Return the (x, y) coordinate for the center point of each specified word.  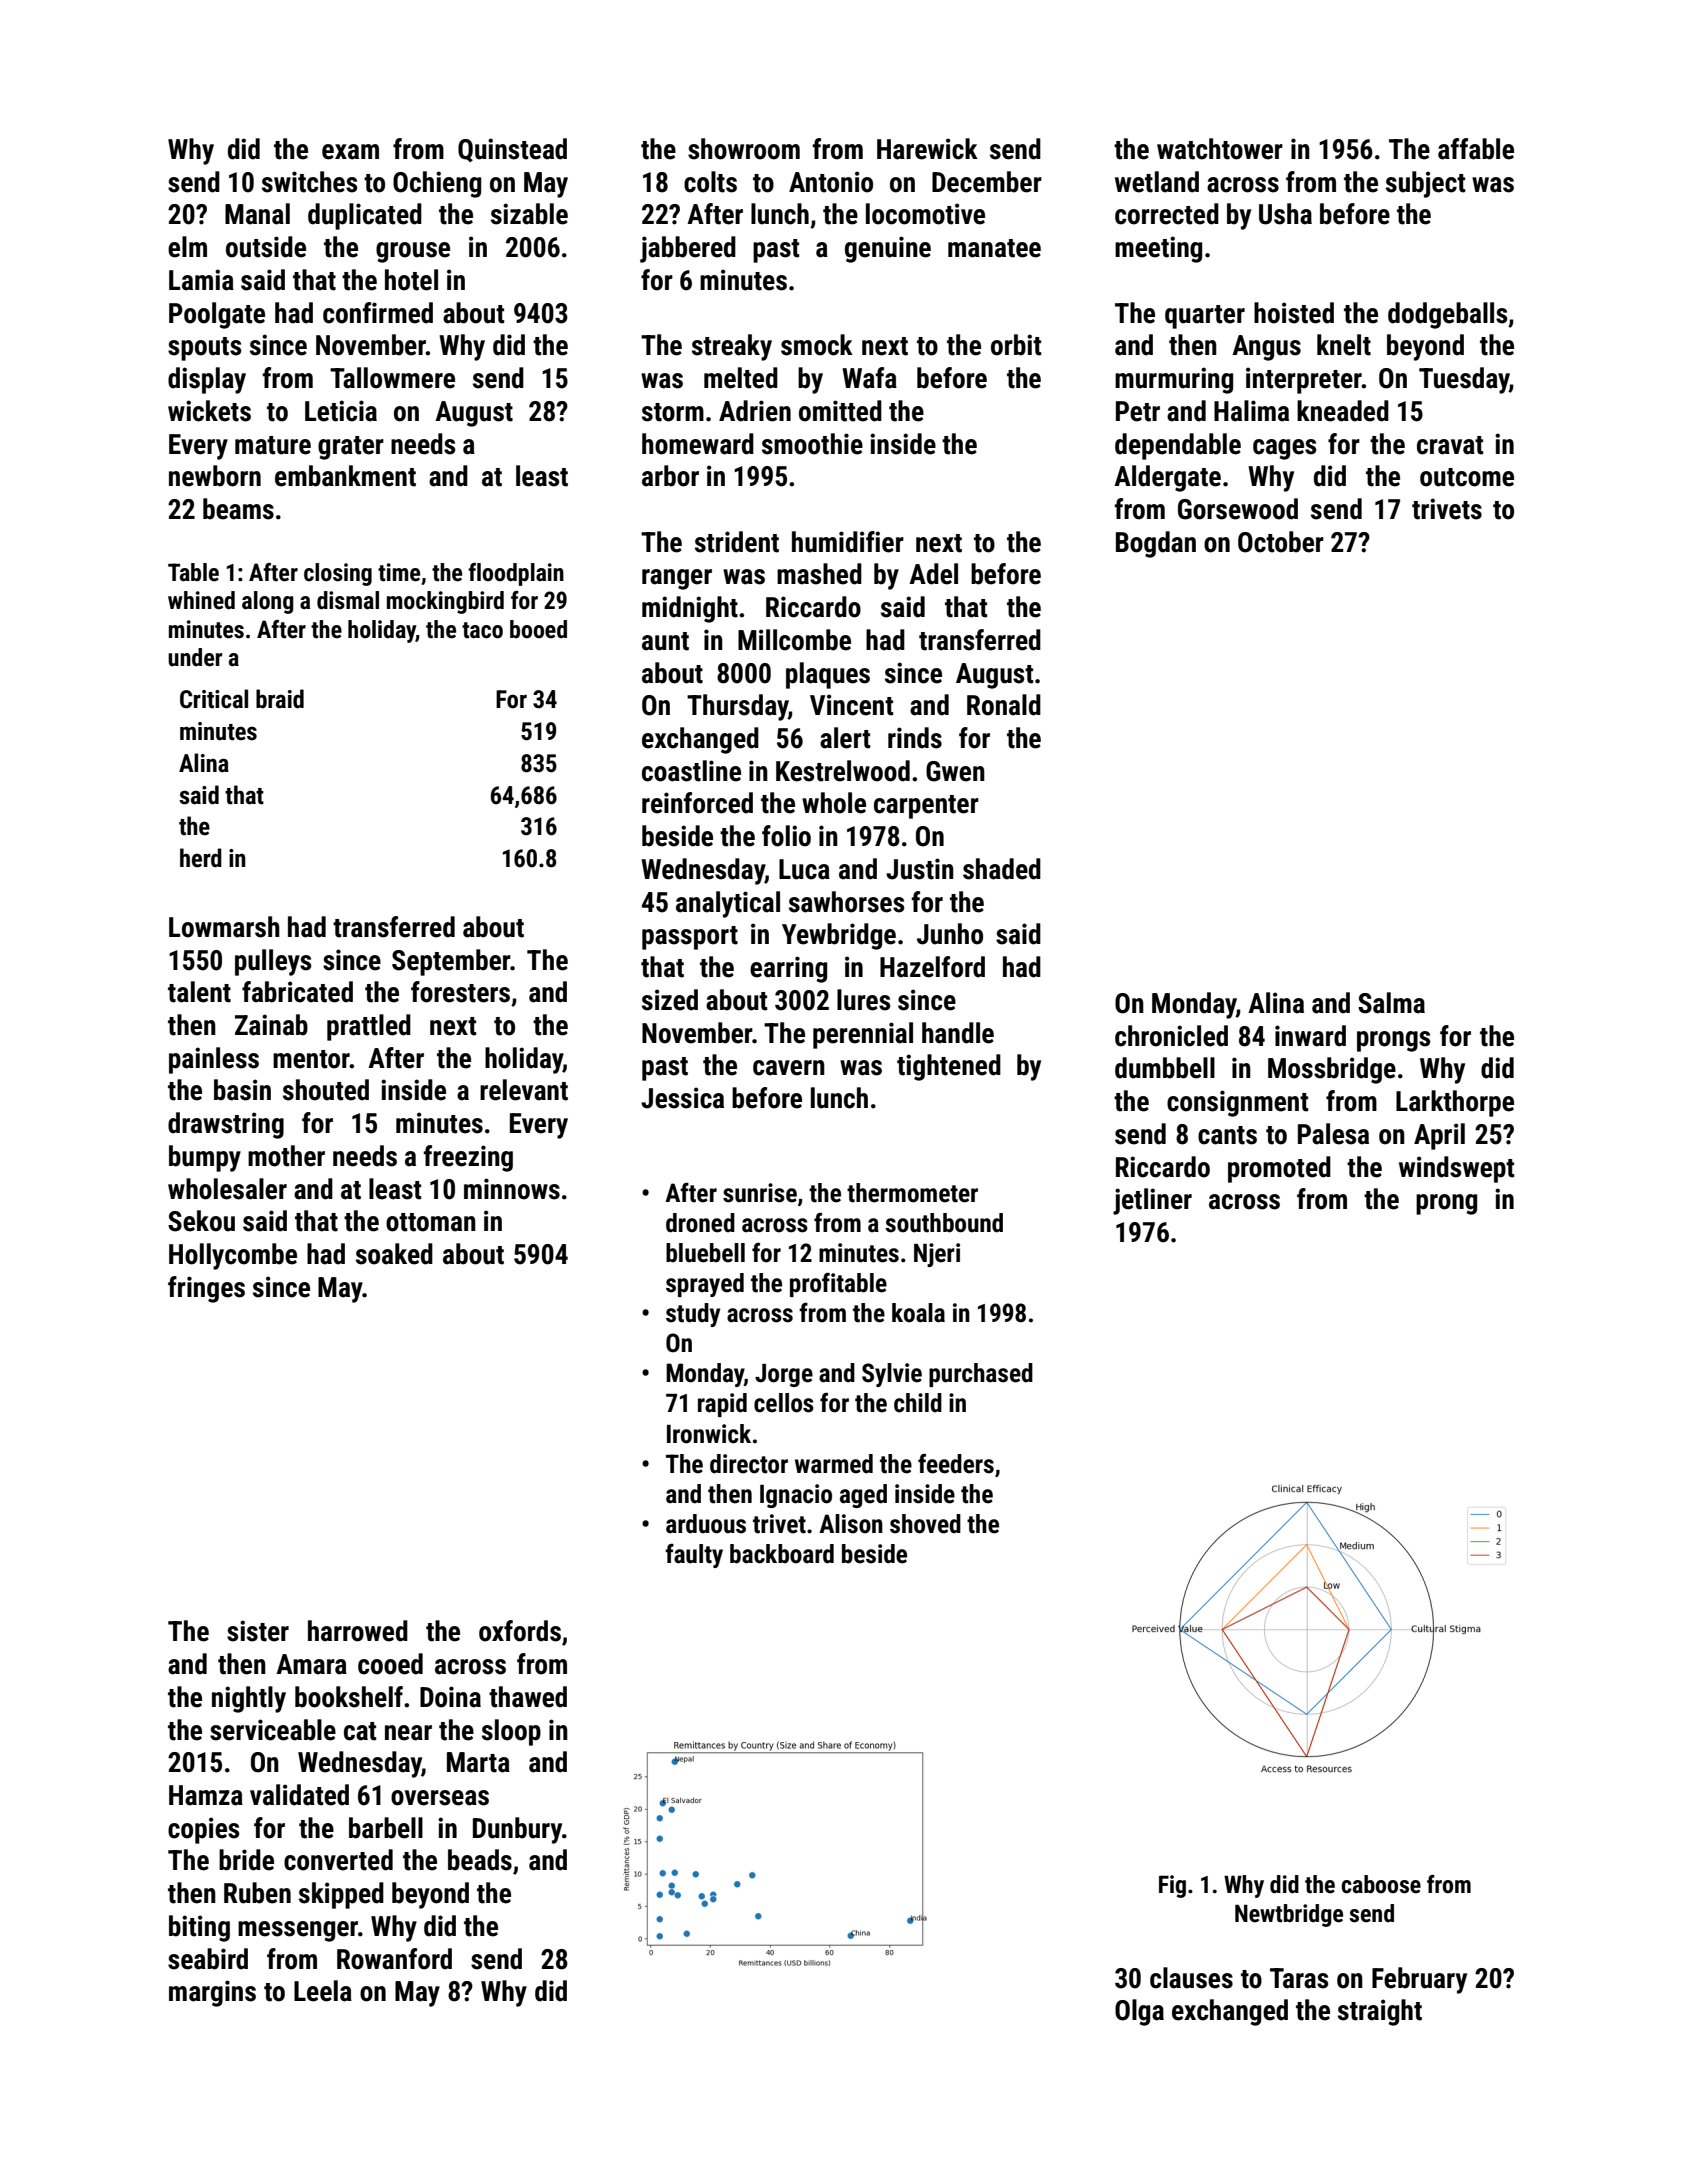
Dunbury (517, 1830)
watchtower (1220, 149)
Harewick (927, 149)
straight (1380, 2012)
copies (203, 1830)
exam (350, 152)
